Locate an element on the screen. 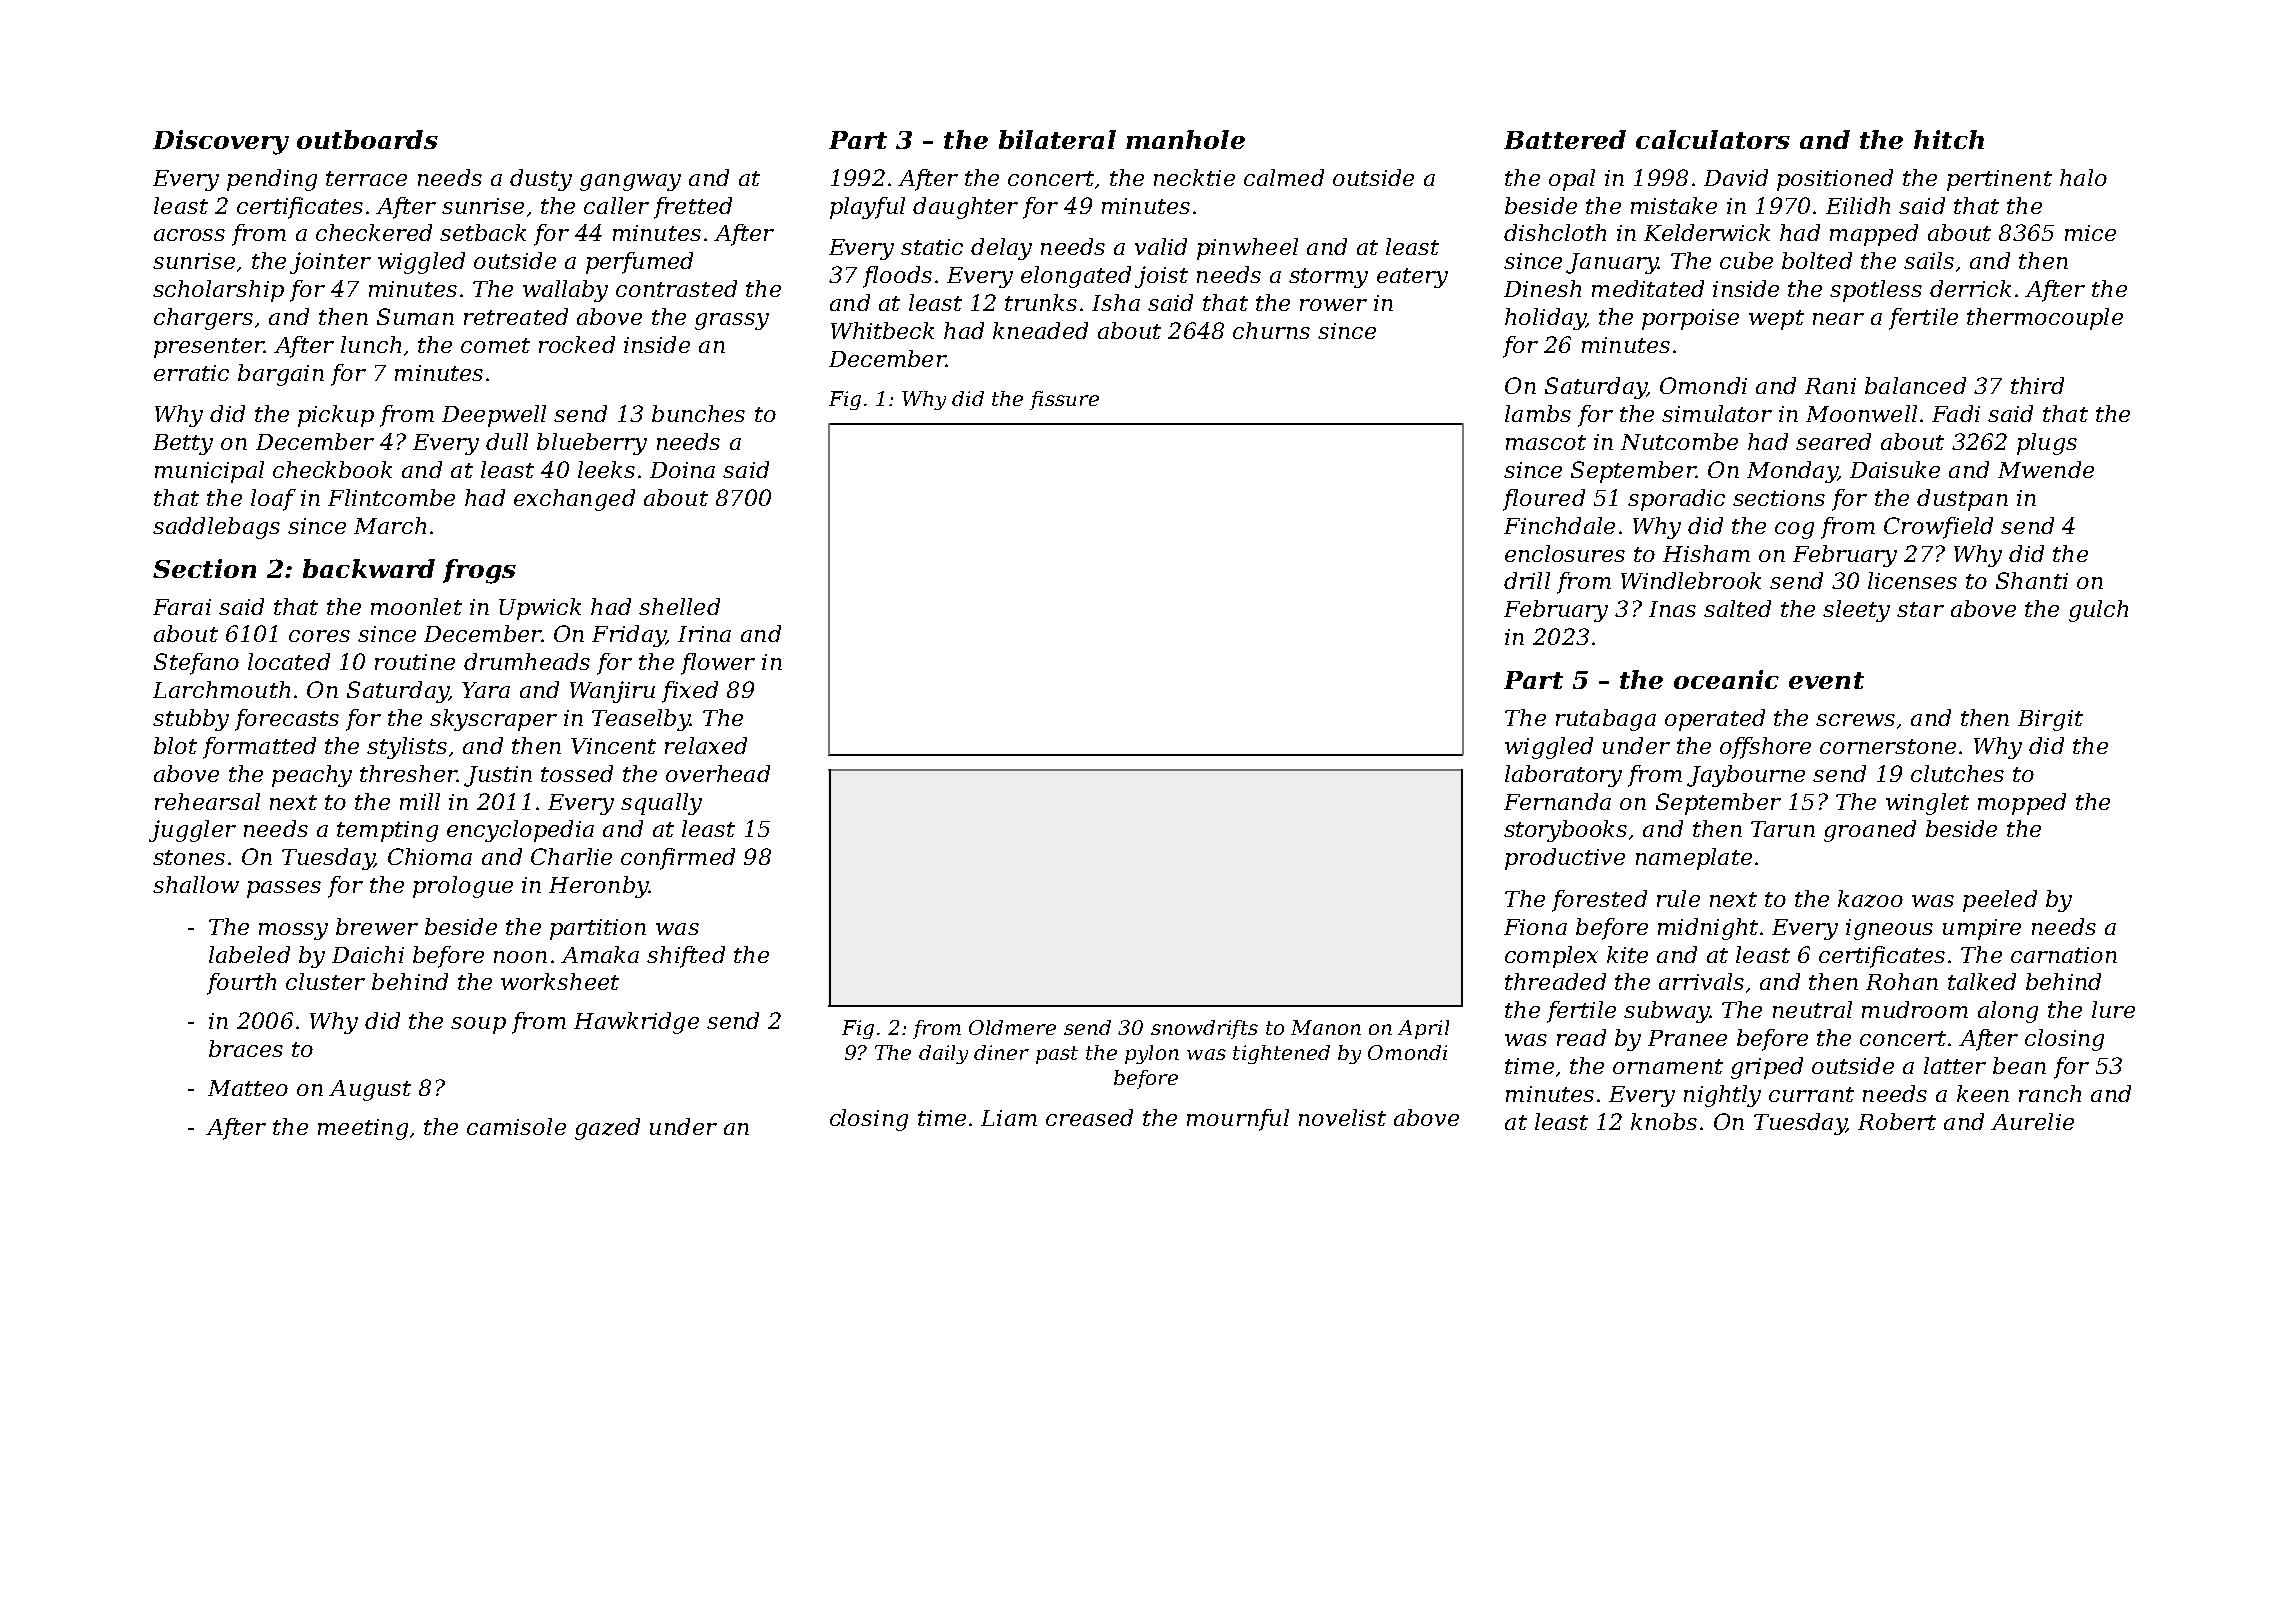 The image size is (2292, 1620). mournful is located at coordinates (1238, 1120).
